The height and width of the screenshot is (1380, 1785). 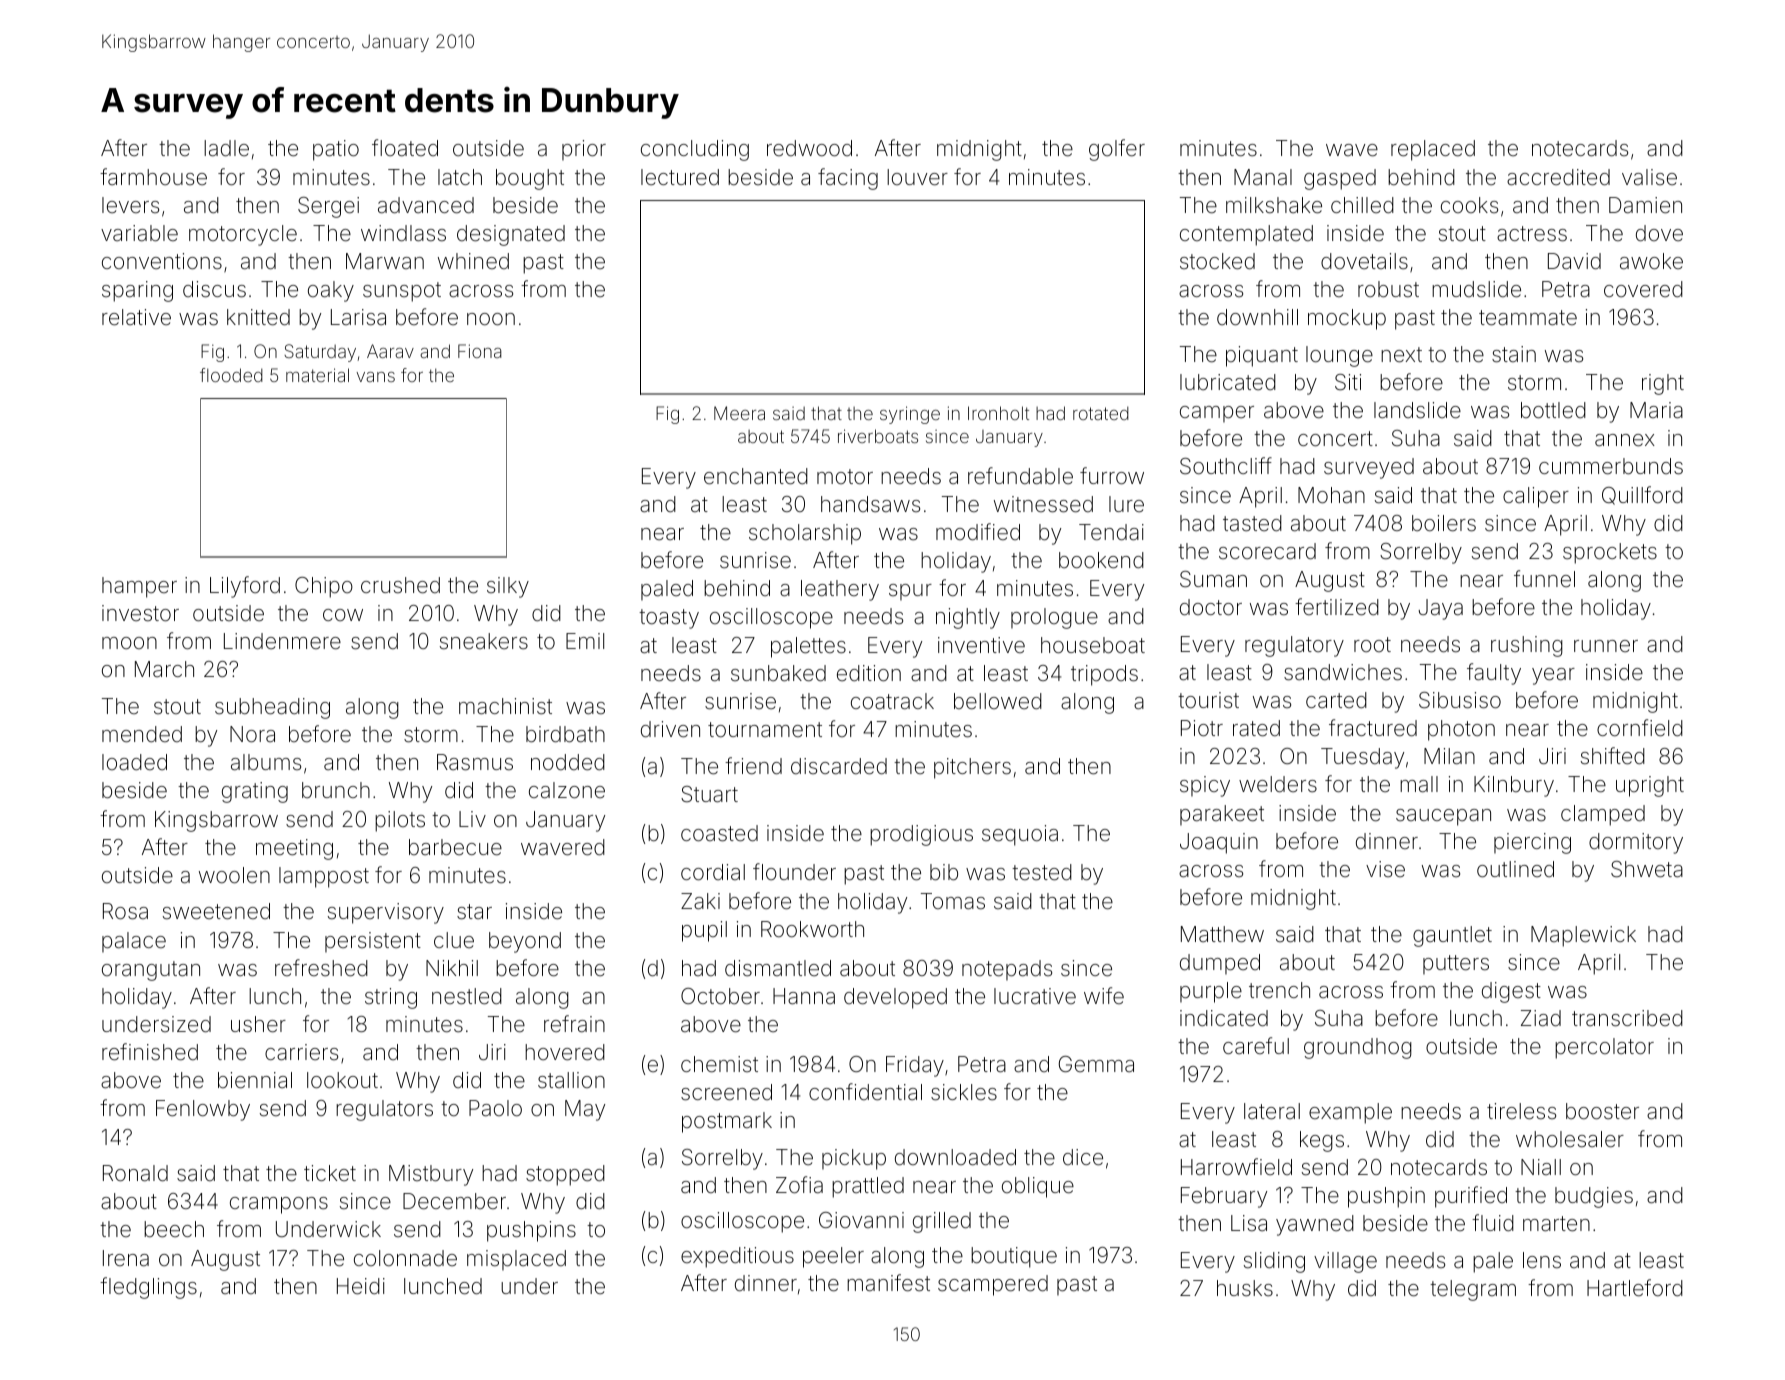 I want to click on valise, so click(x=1649, y=177).
